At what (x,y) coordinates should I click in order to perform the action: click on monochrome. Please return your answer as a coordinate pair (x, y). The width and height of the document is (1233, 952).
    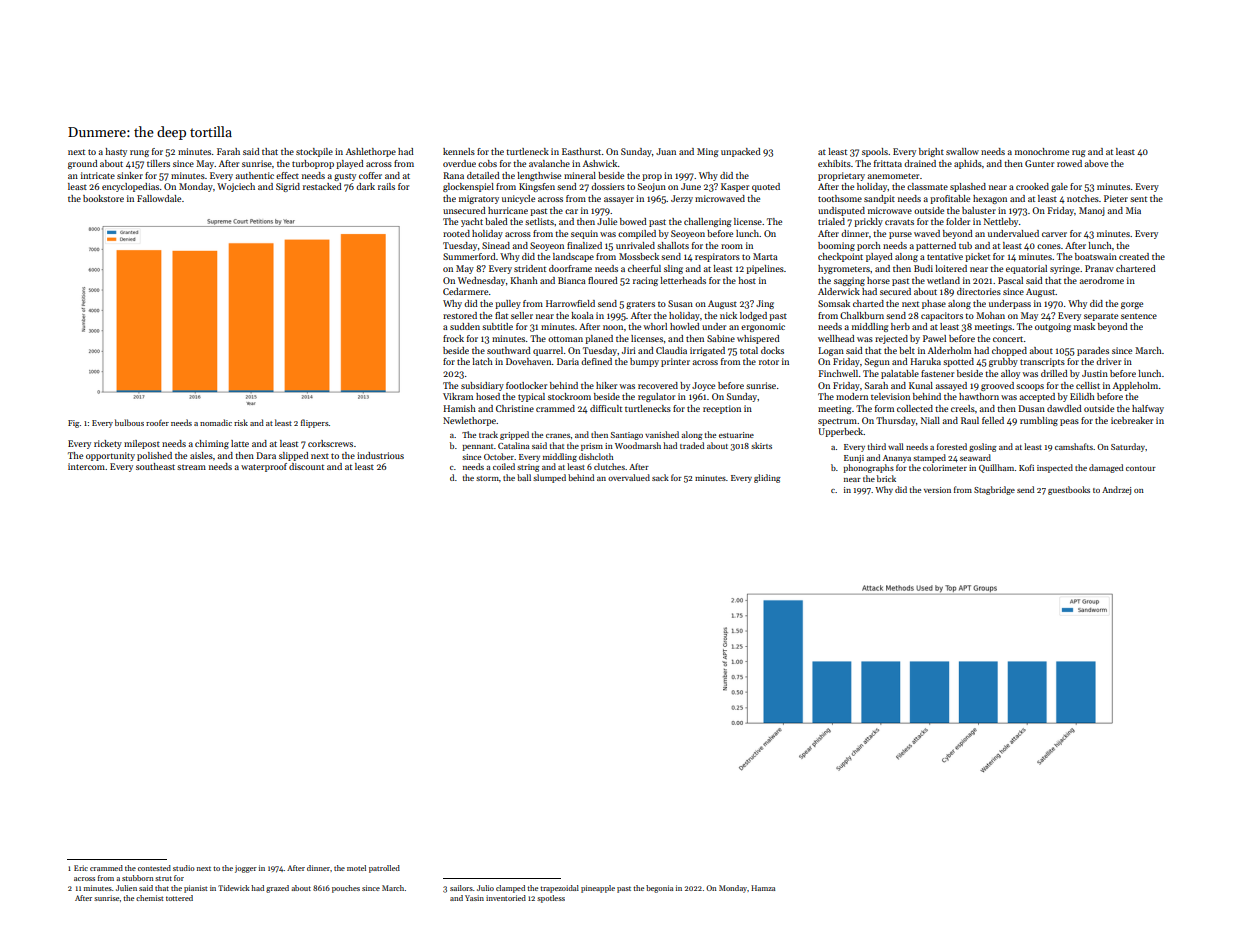
    Looking at the image, I should click on (1042, 151).
